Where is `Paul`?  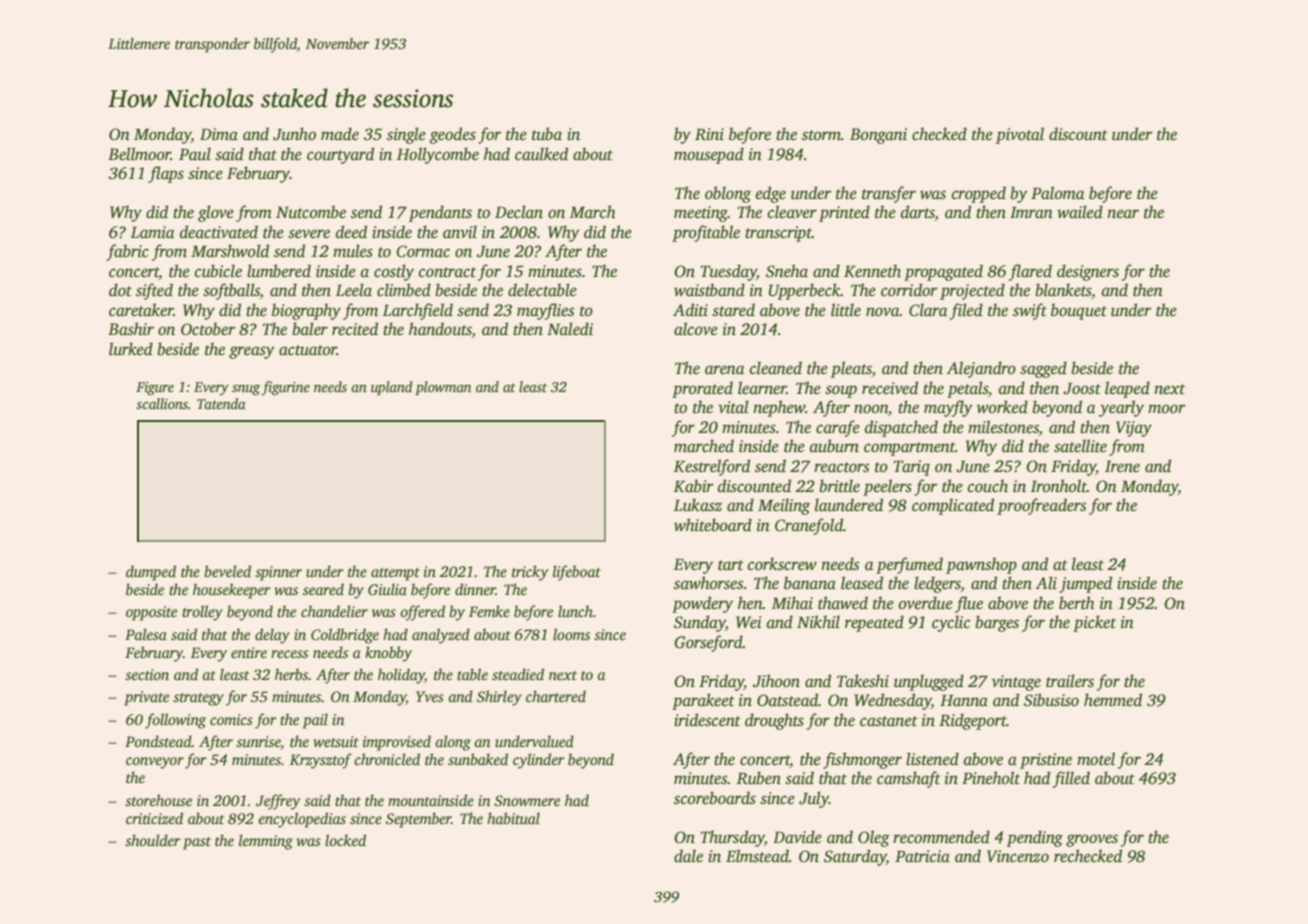 Paul is located at coordinates (195, 154).
